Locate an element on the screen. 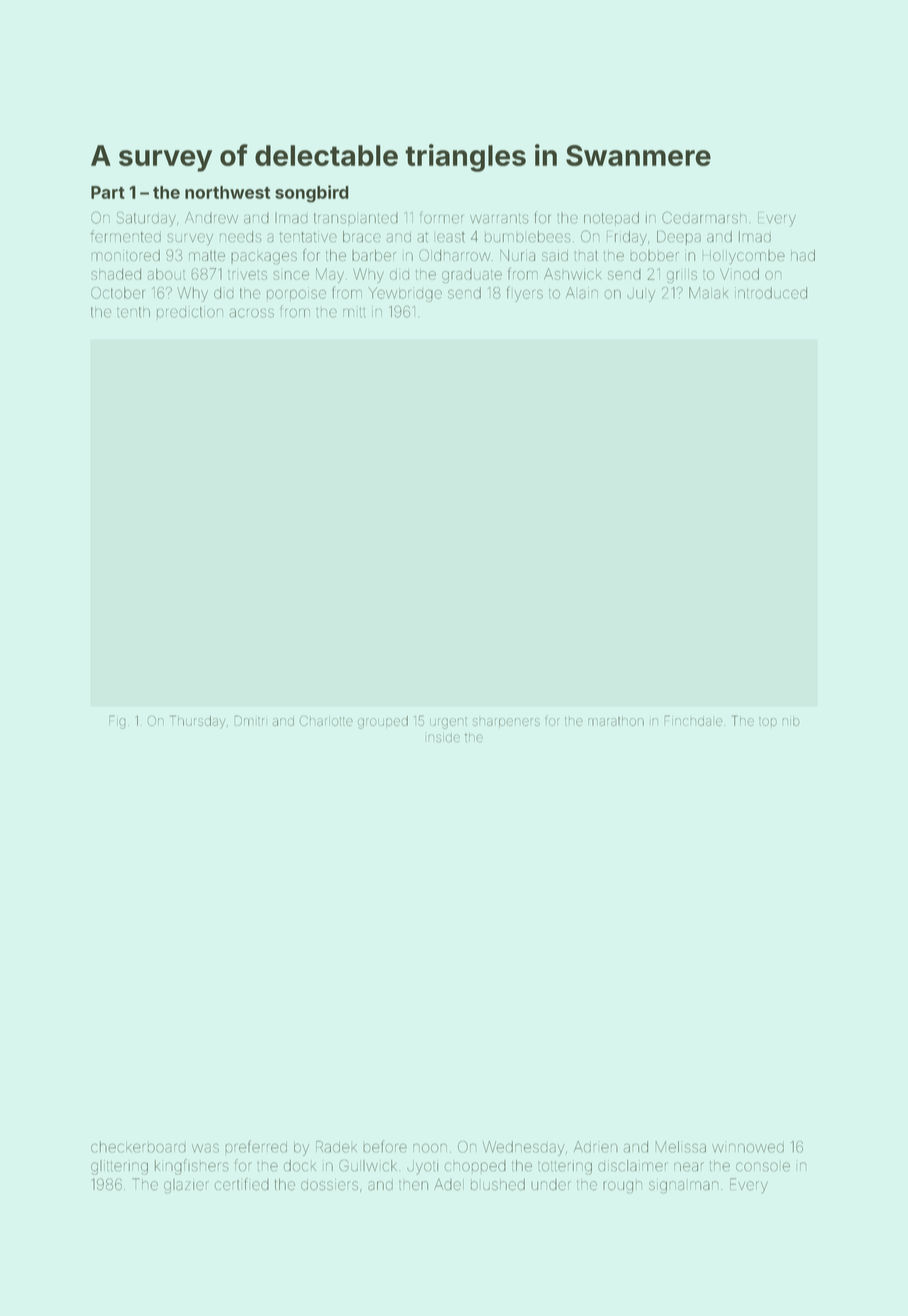 The height and width of the screenshot is (1316, 908). across is located at coordinates (251, 313).
